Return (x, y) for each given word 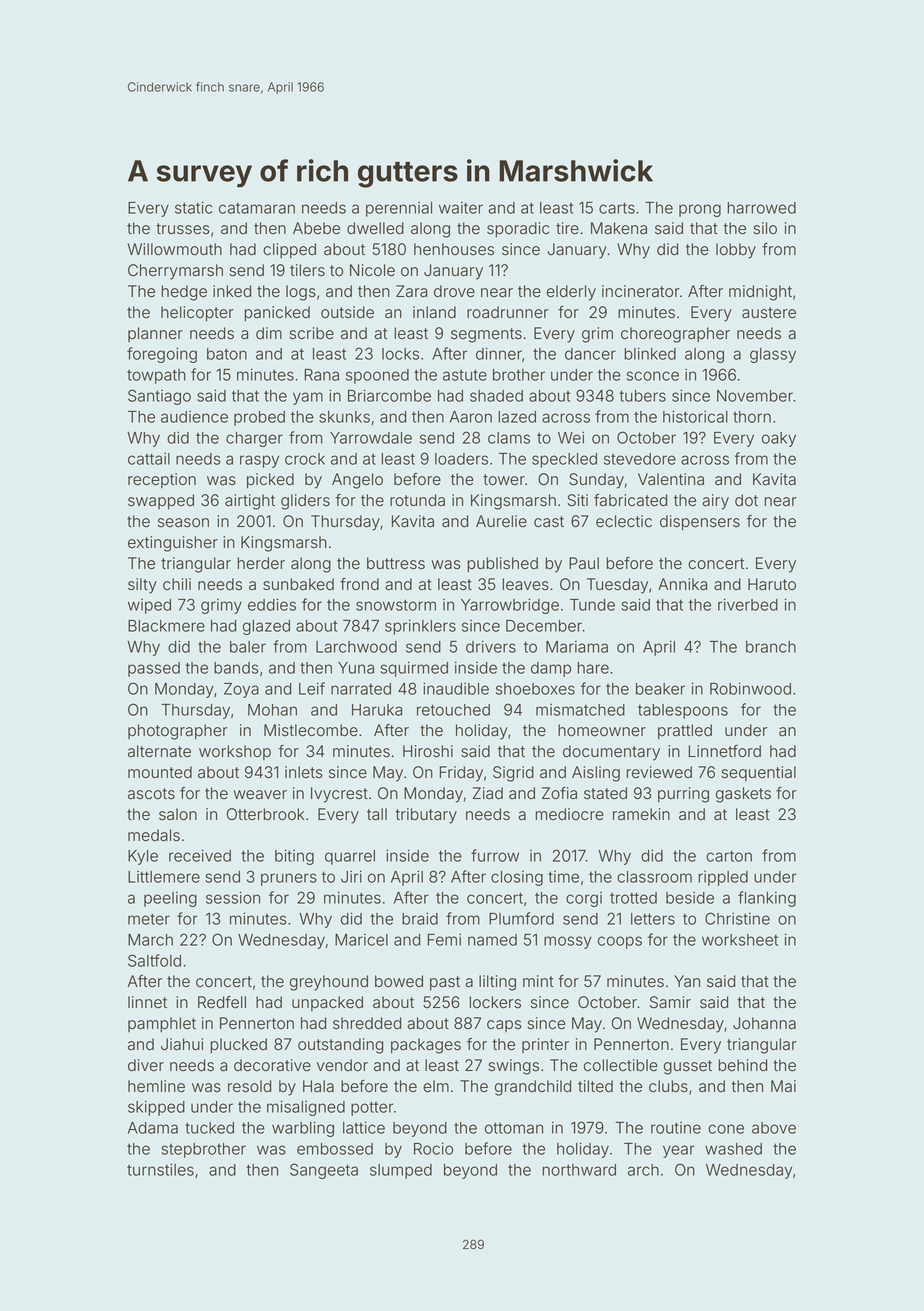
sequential (758, 773)
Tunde (592, 605)
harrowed (761, 208)
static (194, 207)
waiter (461, 208)
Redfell (222, 1002)
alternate (159, 751)
